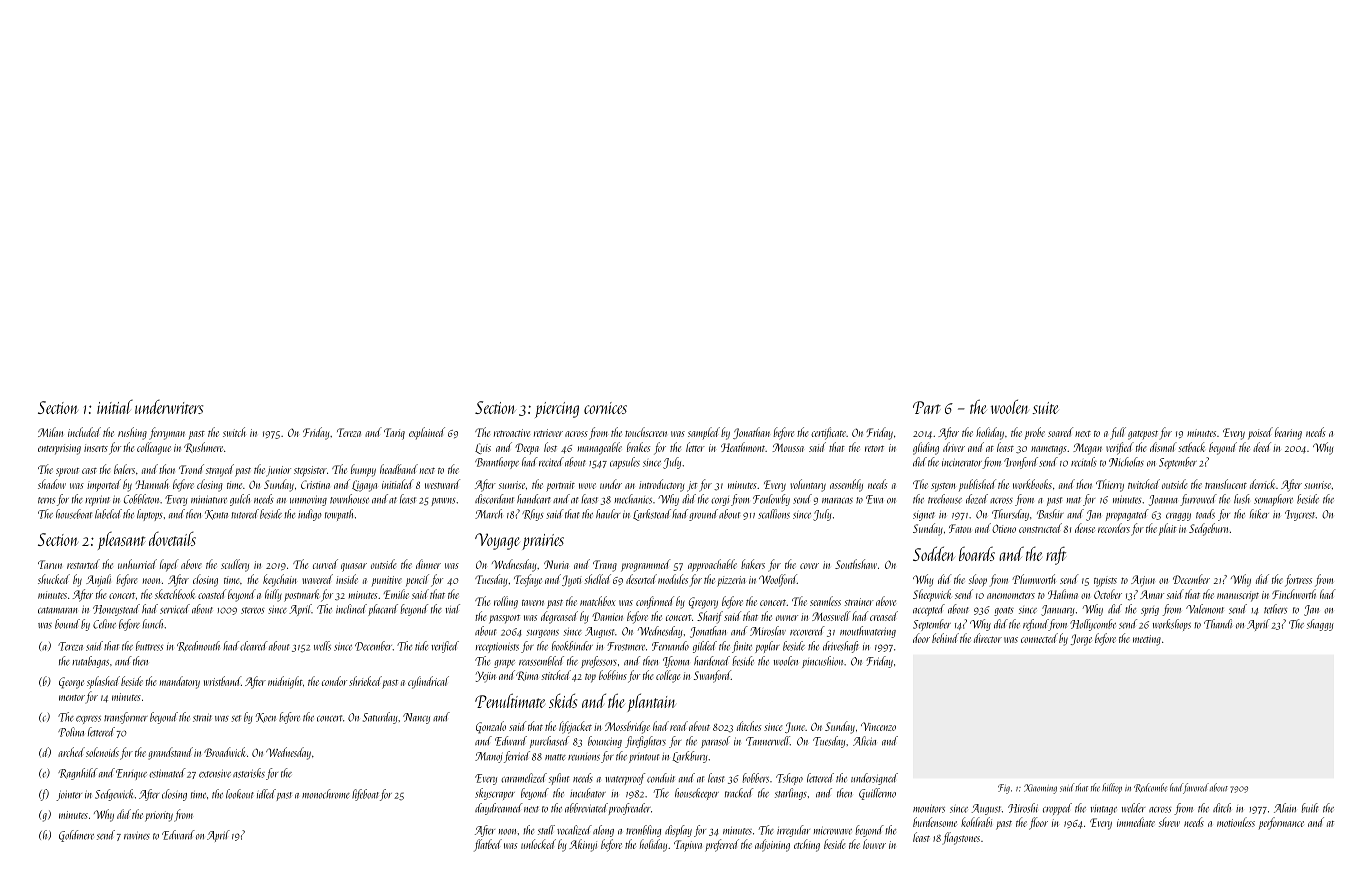 This image has width=1372, height=887. I want to click on Tapiwa, so click(688, 846).
